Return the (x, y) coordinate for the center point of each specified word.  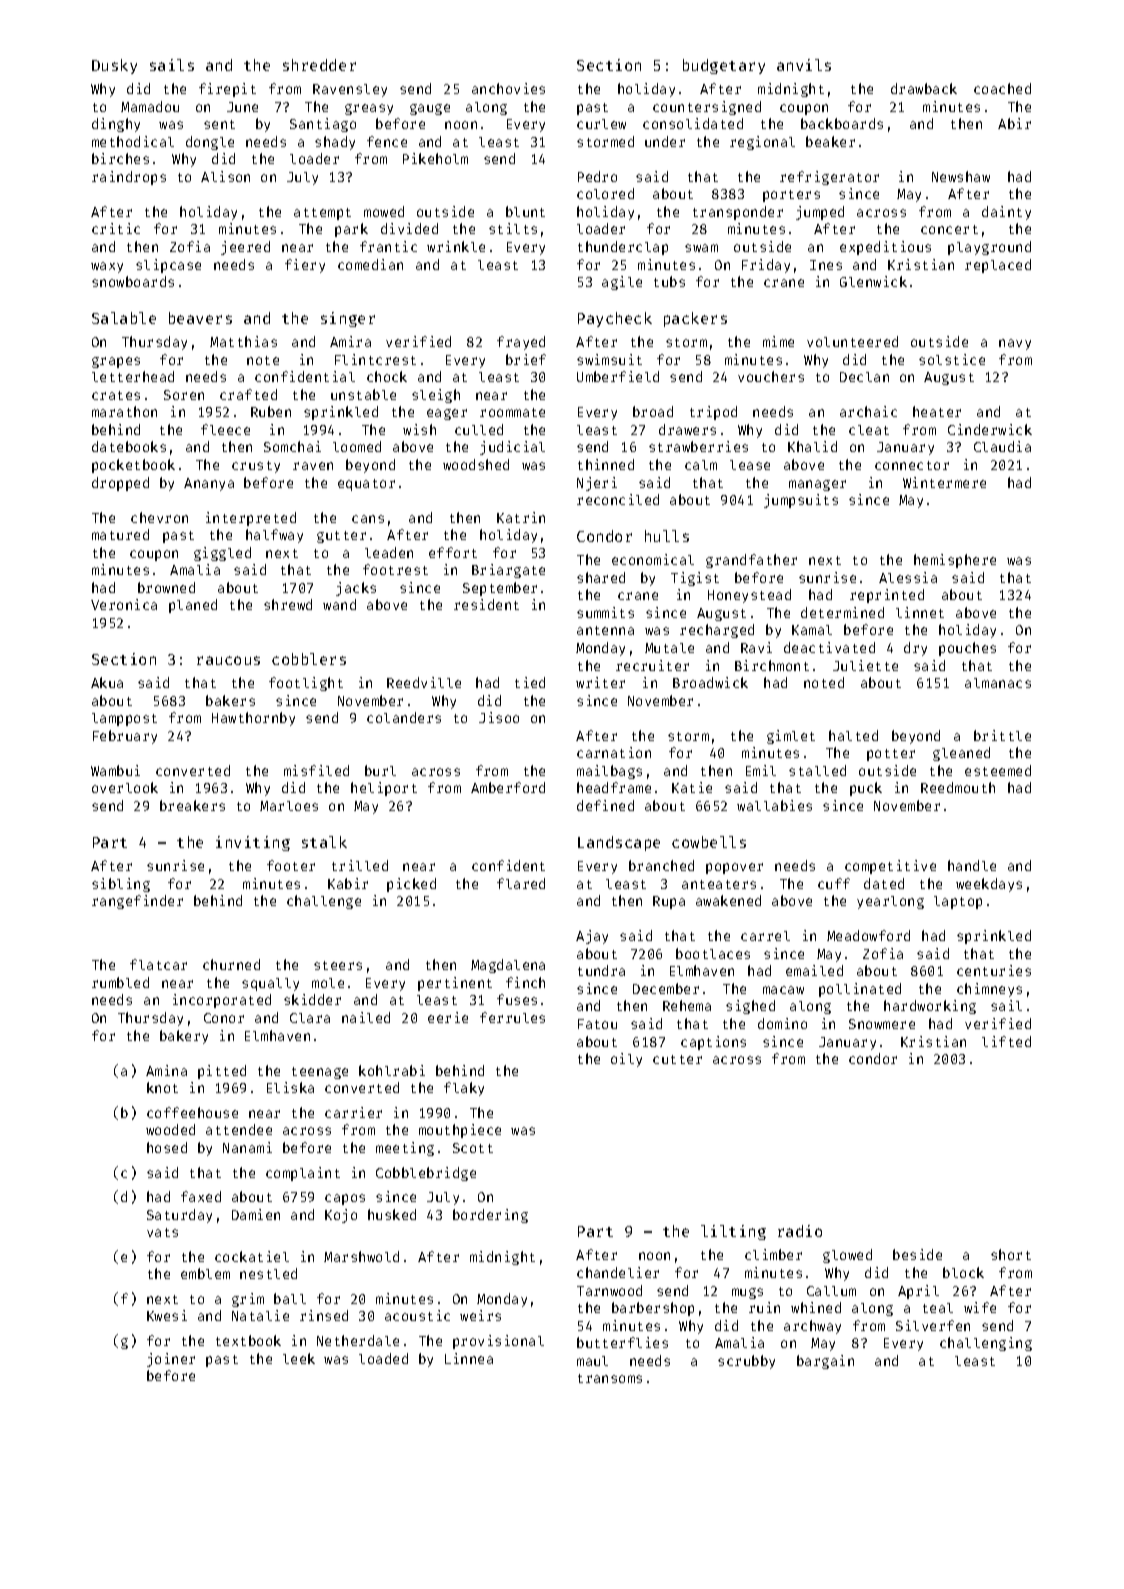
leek (299, 1358)
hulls (667, 536)
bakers (230, 700)
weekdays (989, 885)
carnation (614, 752)
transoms (610, 1378)
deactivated (829, 647)
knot (162, 1087)
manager (817, 485)
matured (120, 534)
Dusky (114, 66)
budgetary (724, 66)
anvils (804, 65)
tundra (601, 970)
